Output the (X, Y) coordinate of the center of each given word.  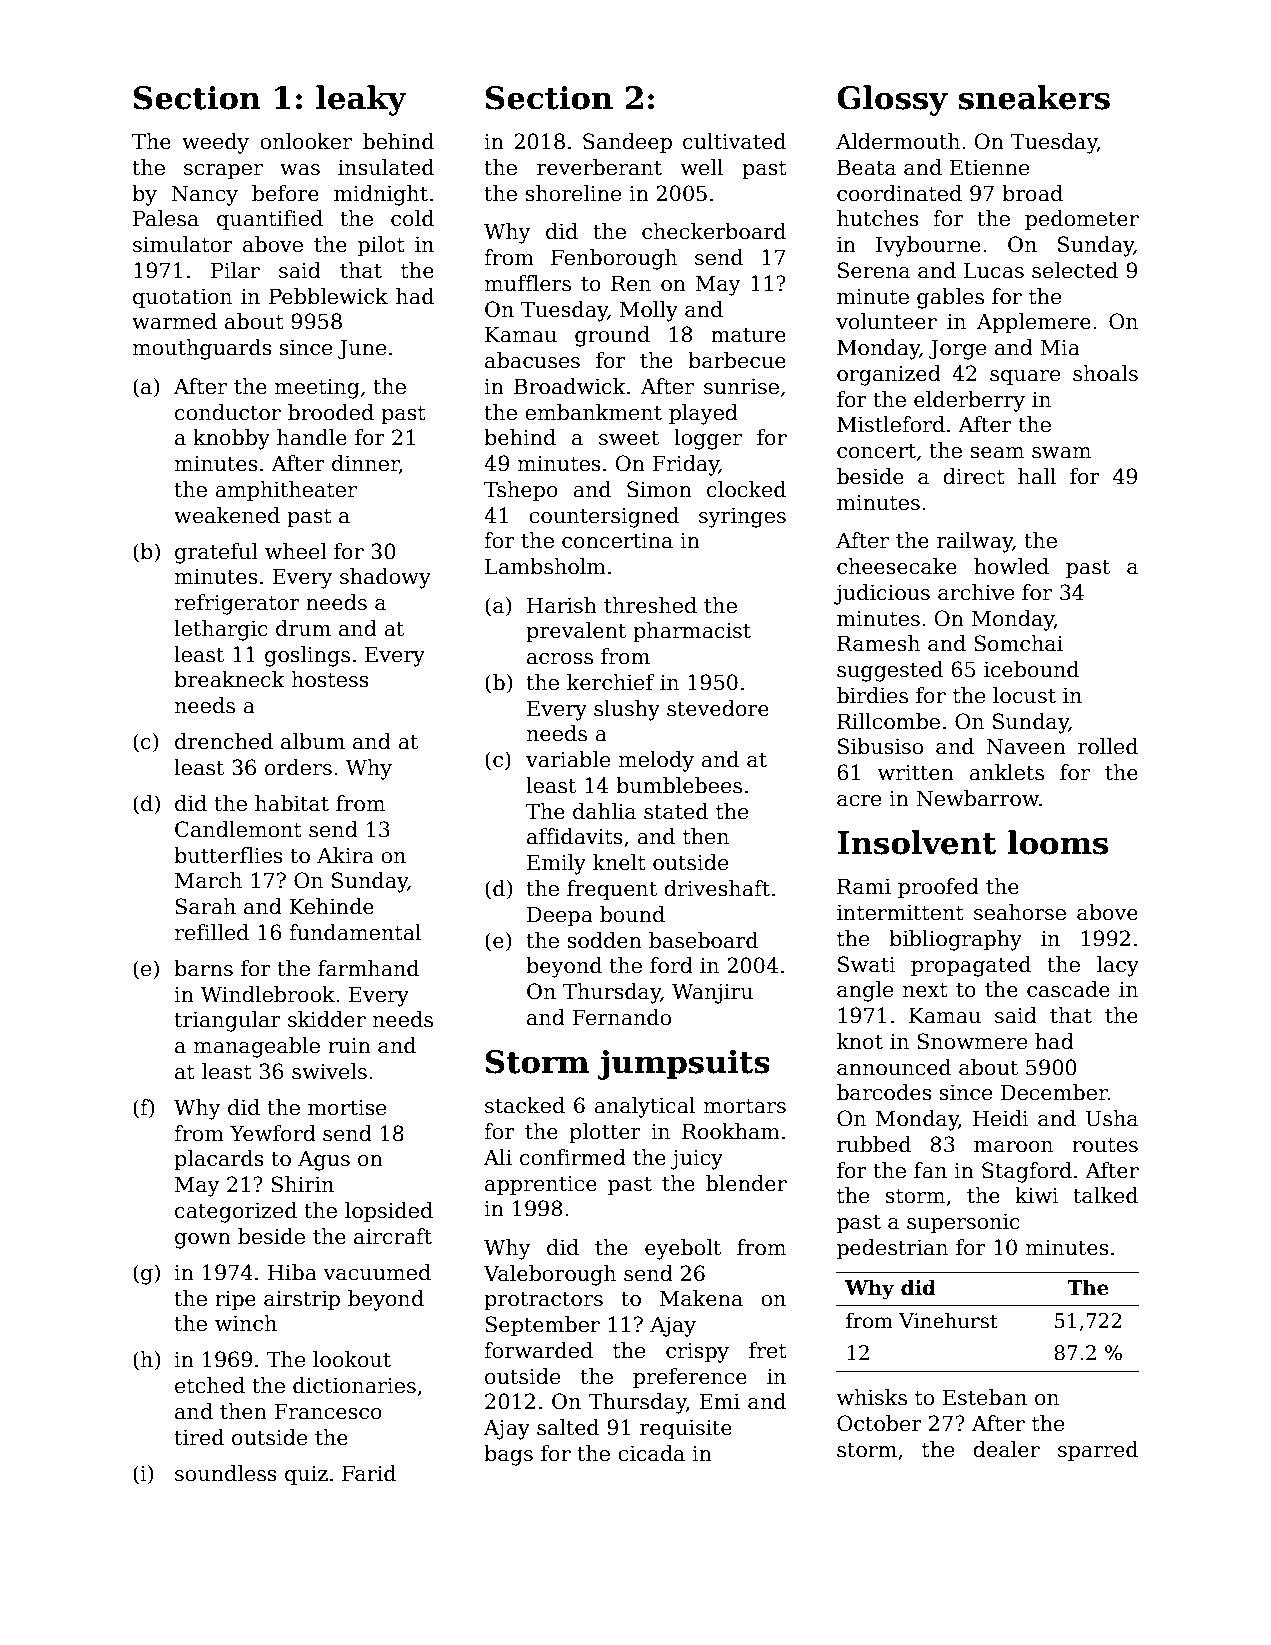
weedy (215, 143)
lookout (352, 1359)
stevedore (718, 708)
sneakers (1034, 97)
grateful (216, 553)
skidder (327, 1019)
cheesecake (897, 566)
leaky (361, 100)
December (1054, 1092)
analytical (644, 1107)
